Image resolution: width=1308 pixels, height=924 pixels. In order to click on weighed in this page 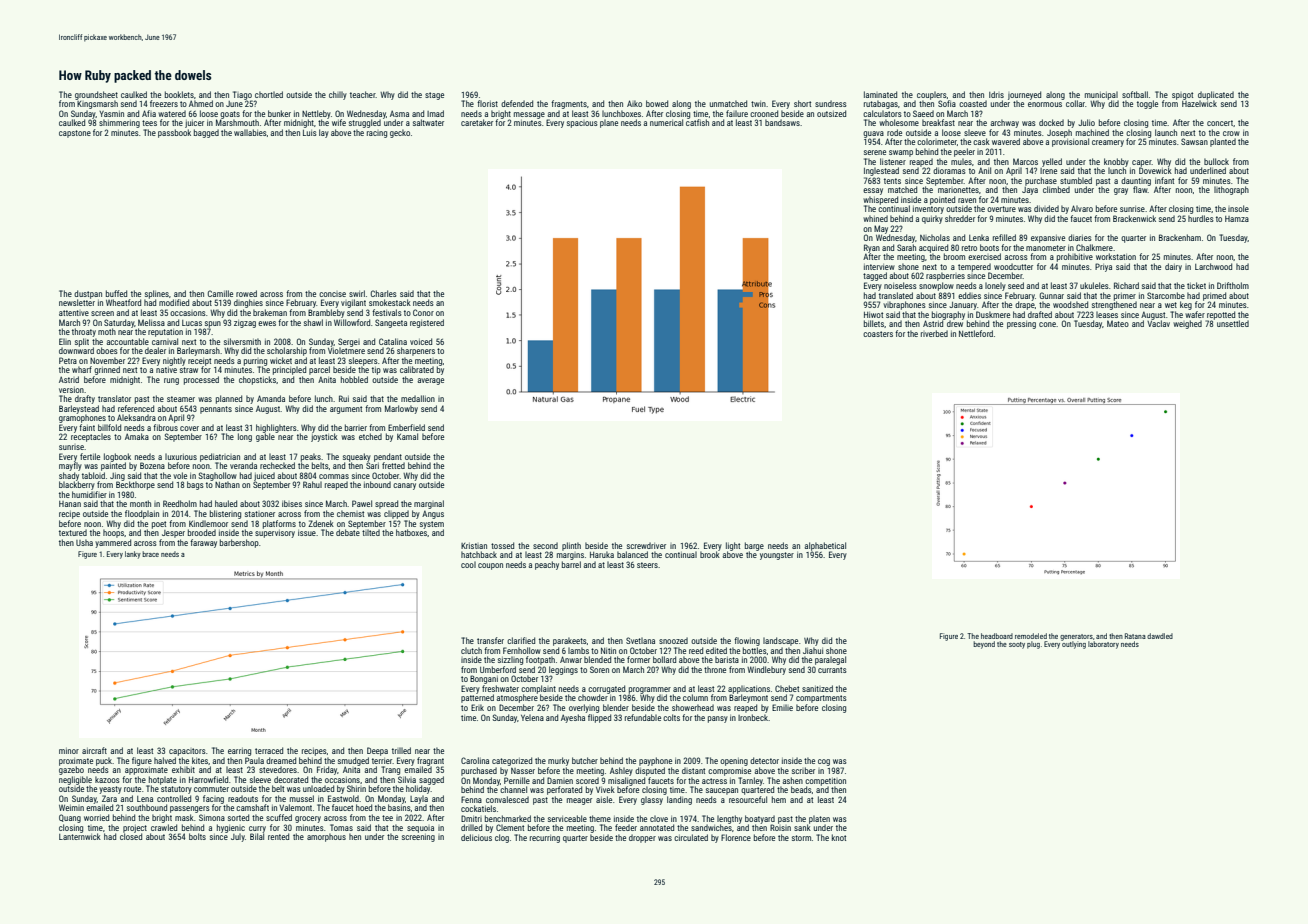, I will do `click(1187, 324)`.
